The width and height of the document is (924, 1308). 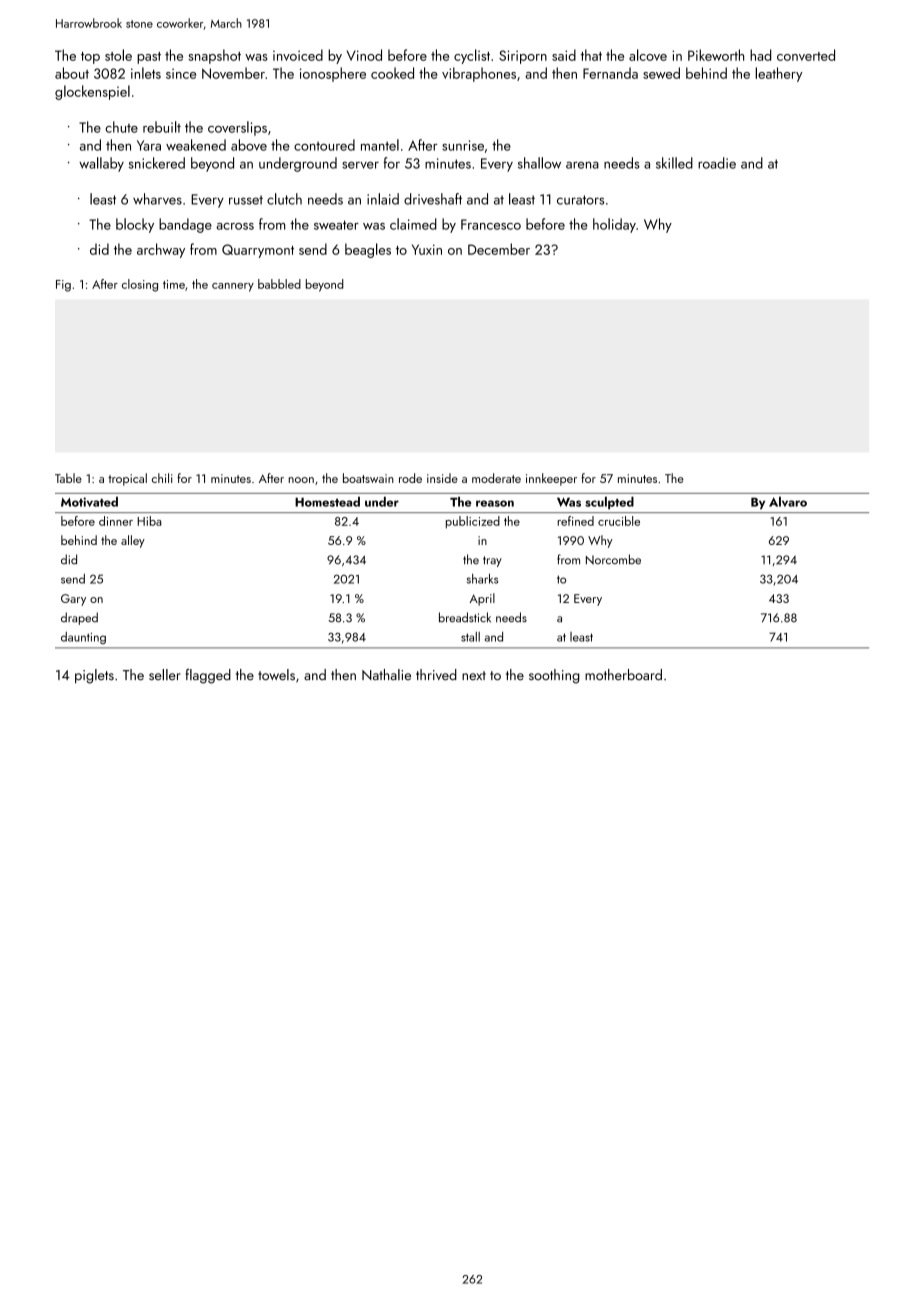 I want to click on innkeeper, so click(x=551, y=479).
